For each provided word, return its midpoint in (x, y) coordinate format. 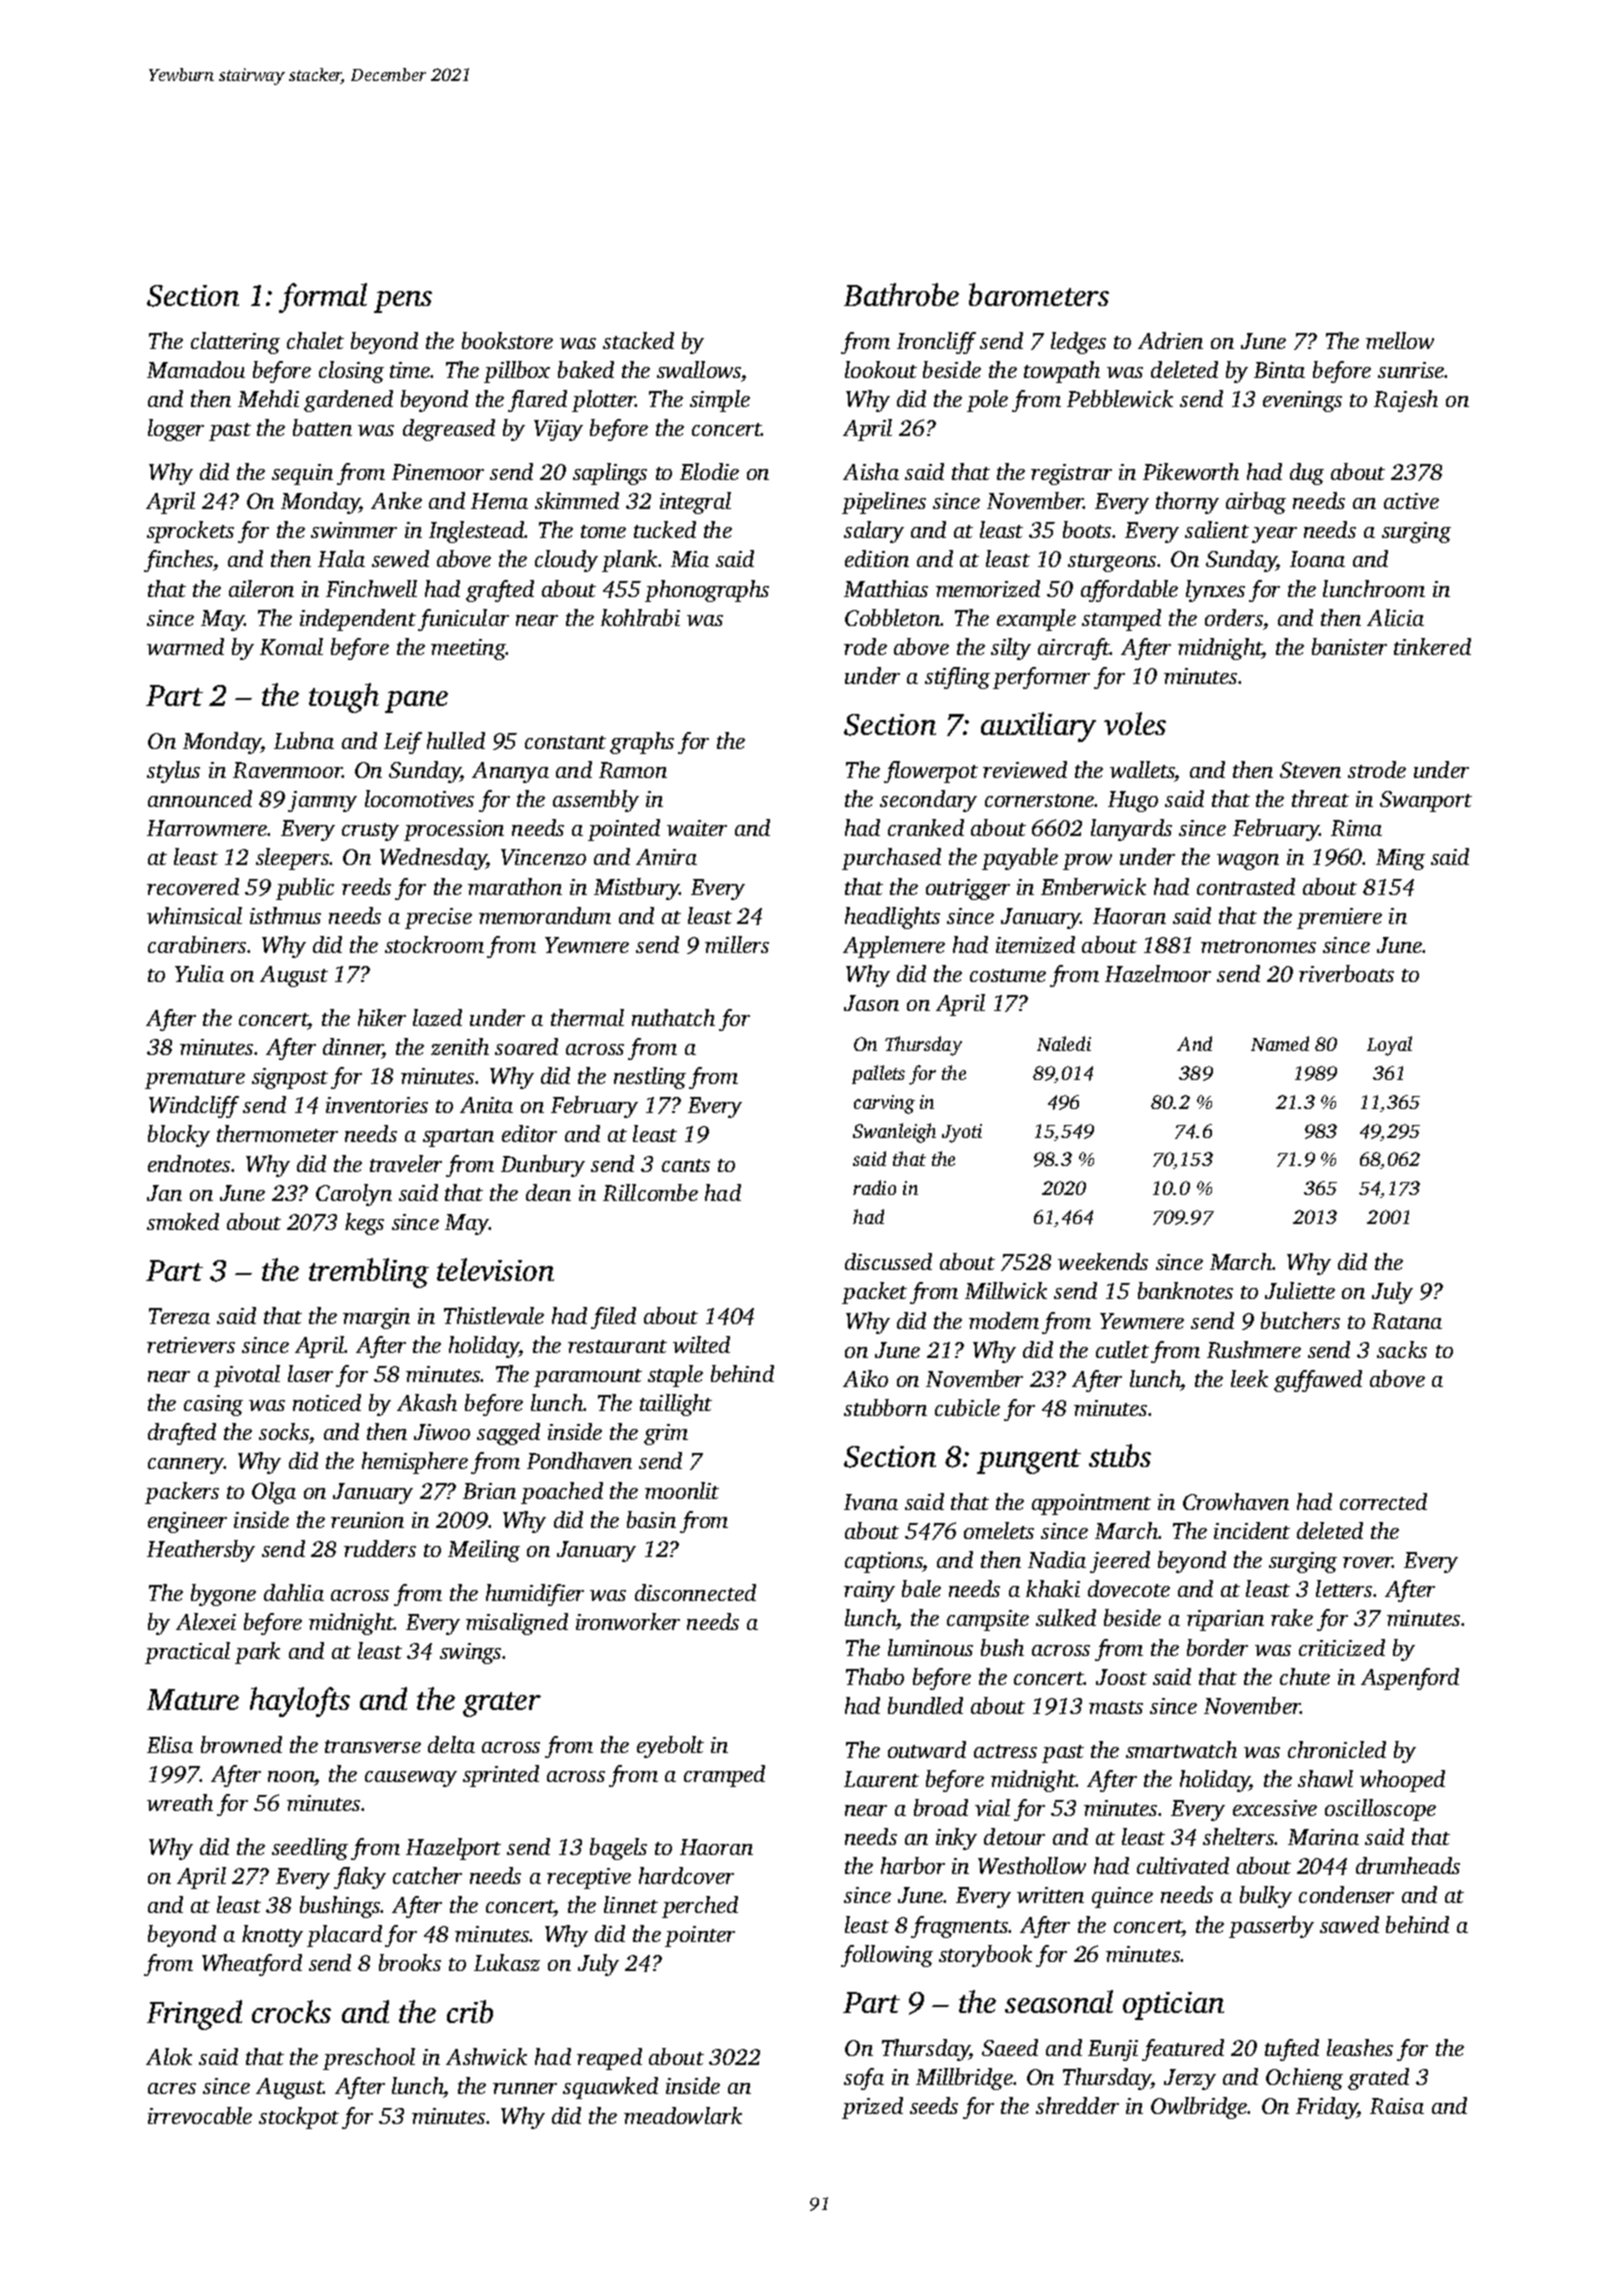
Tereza (179, 1316)
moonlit (682, 1490)
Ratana (1407, 1321)
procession (454, 830)
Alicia (1395, 617)
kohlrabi (640, 617)
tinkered (1432, 646)
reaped (609, 2059)
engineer (187, 1522)
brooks (410, 1962)
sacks (1402, 1349)
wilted (701, 1344)
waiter (697, 828)
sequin (302, 474)
